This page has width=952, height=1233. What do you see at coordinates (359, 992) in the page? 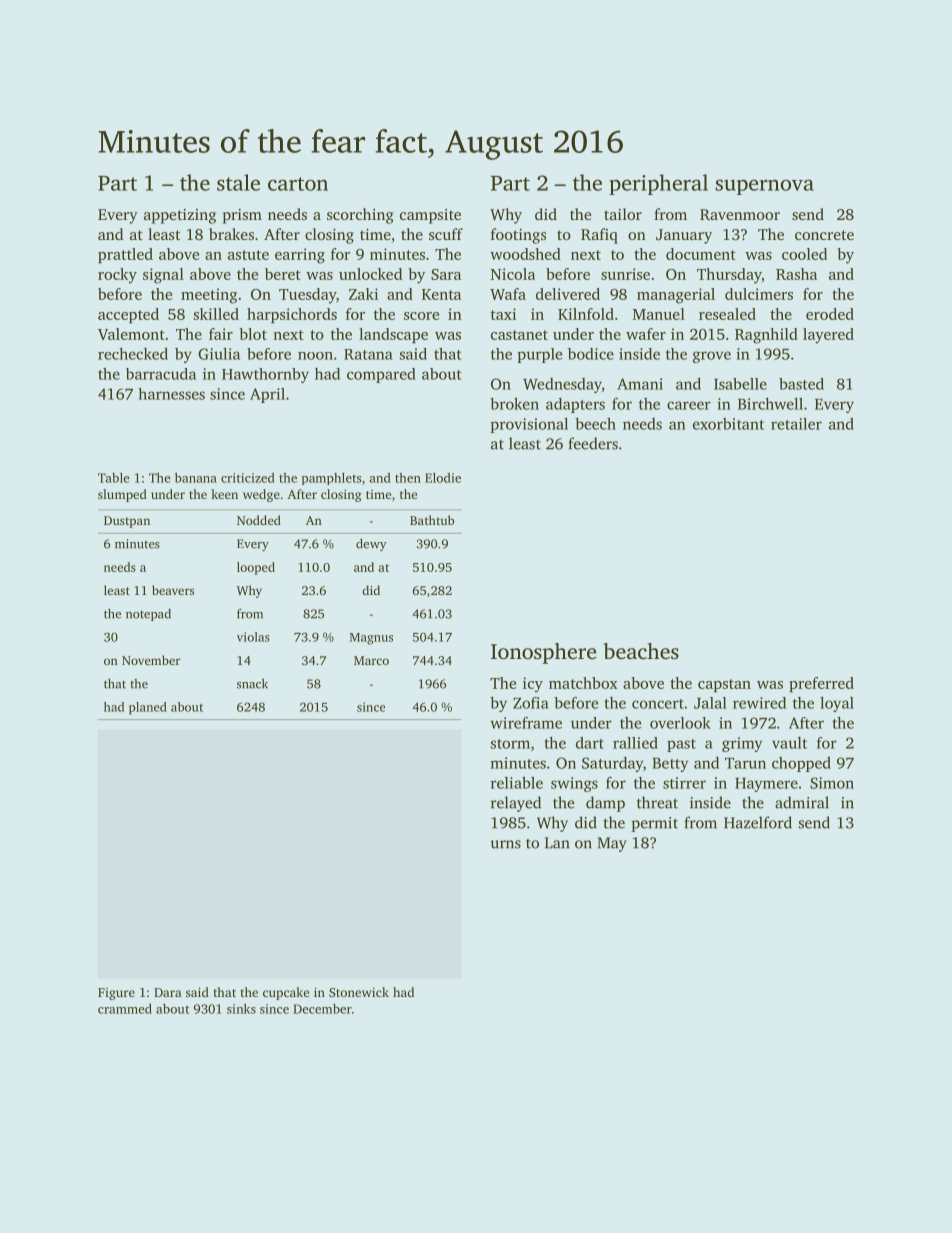
I see `Stonewick` at bounding box center [359, 992].
